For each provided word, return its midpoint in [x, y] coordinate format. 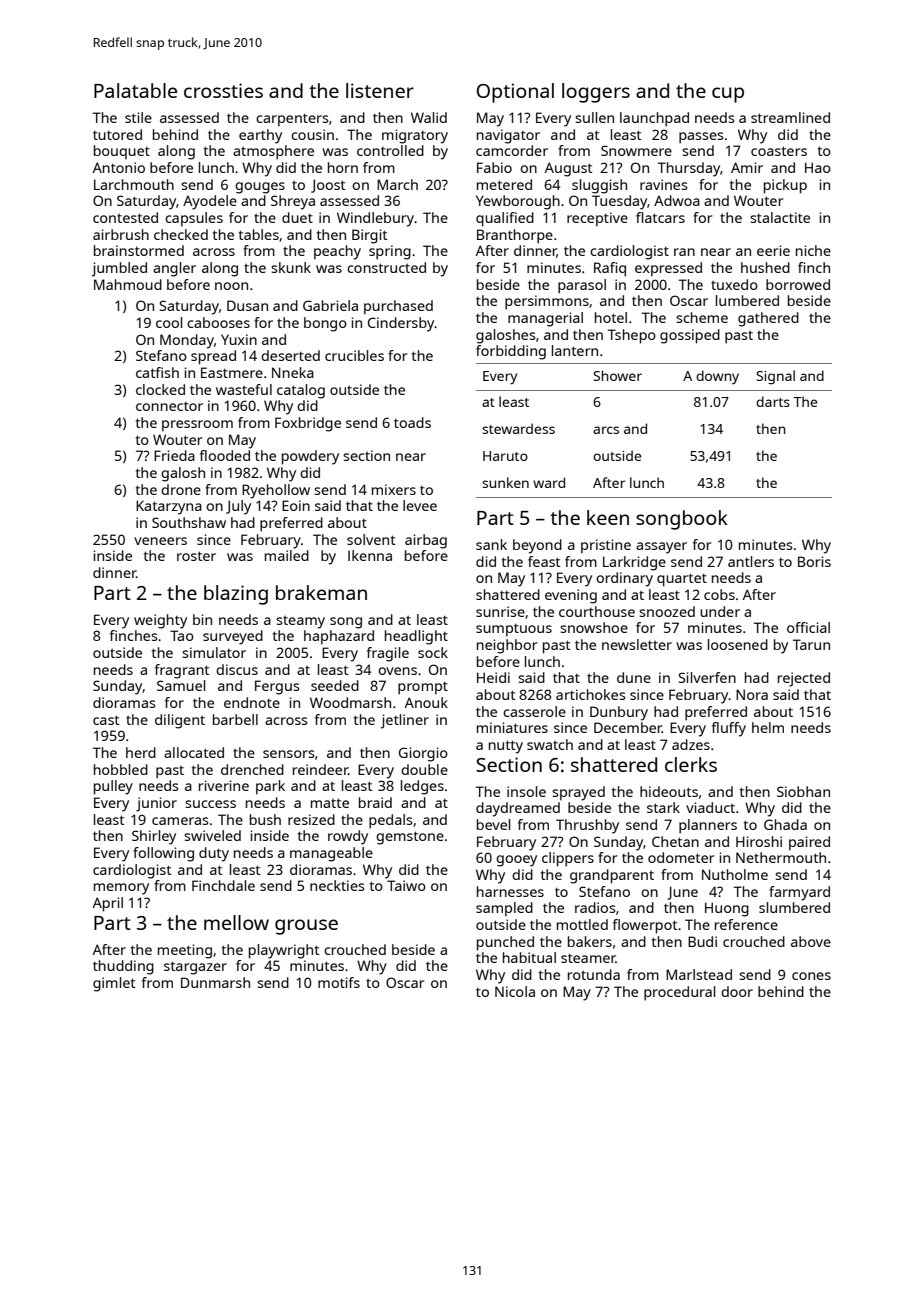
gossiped [690, 336]
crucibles [354, 355]
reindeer [320, 769]
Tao [182, 635]
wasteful [244, 389]
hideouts [669, 791]
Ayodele [210, 202]
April [108, 904]
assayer [661, 548]
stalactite [780, 217]
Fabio [494, 167]
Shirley [154, 837]
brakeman [321, 592]
